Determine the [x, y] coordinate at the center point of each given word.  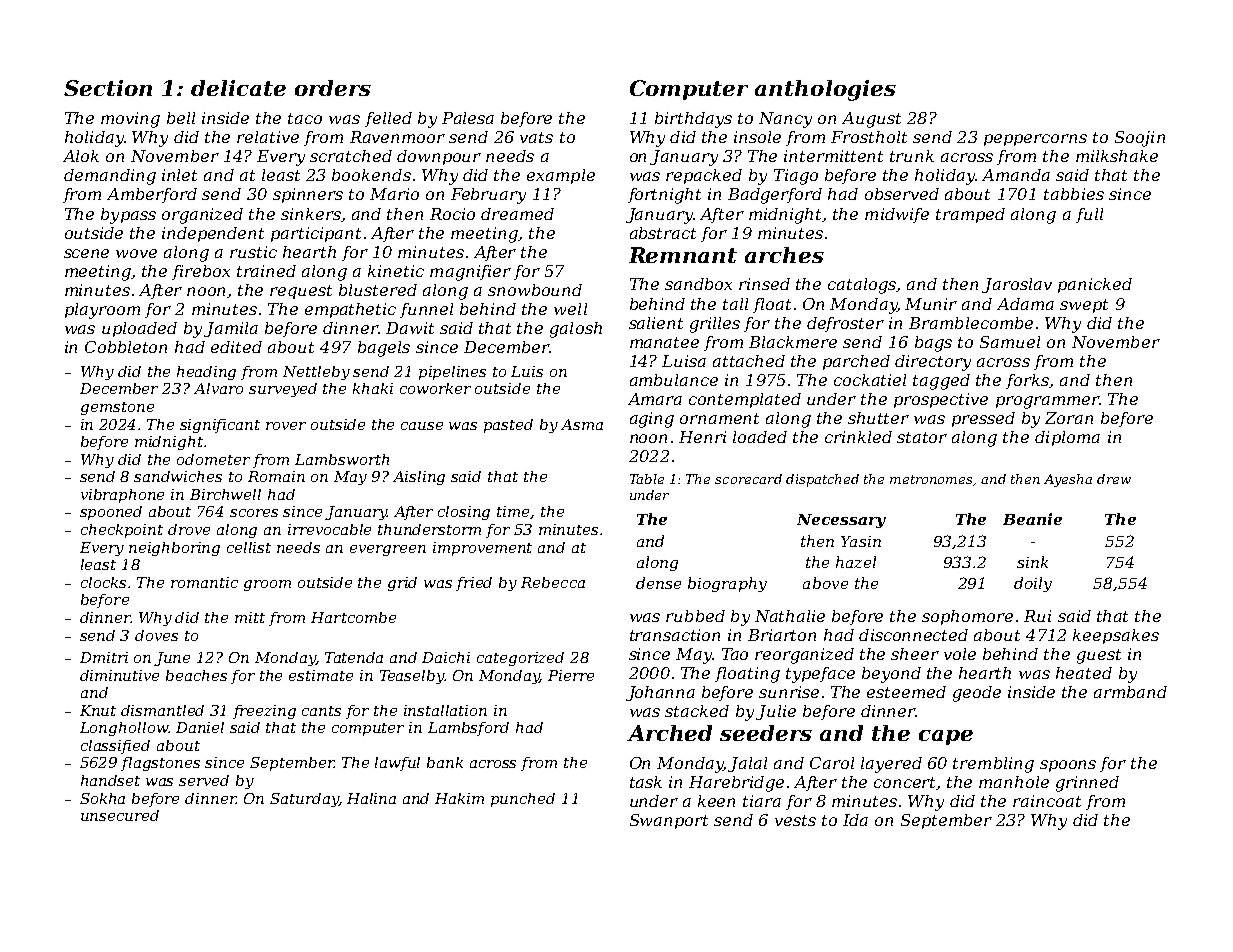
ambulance [674, 380]
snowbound [535, 290]
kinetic [396, 271]
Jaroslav [1017, 285]
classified [115, 747]
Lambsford [468, 729]
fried [474, 584]
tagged [941, 382]
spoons [1068, 766]
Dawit [410, 328]
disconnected [913, 635]
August [871, 120]
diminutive [119, 675]
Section [108, 88]
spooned [111, 513]
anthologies [825, 90]
